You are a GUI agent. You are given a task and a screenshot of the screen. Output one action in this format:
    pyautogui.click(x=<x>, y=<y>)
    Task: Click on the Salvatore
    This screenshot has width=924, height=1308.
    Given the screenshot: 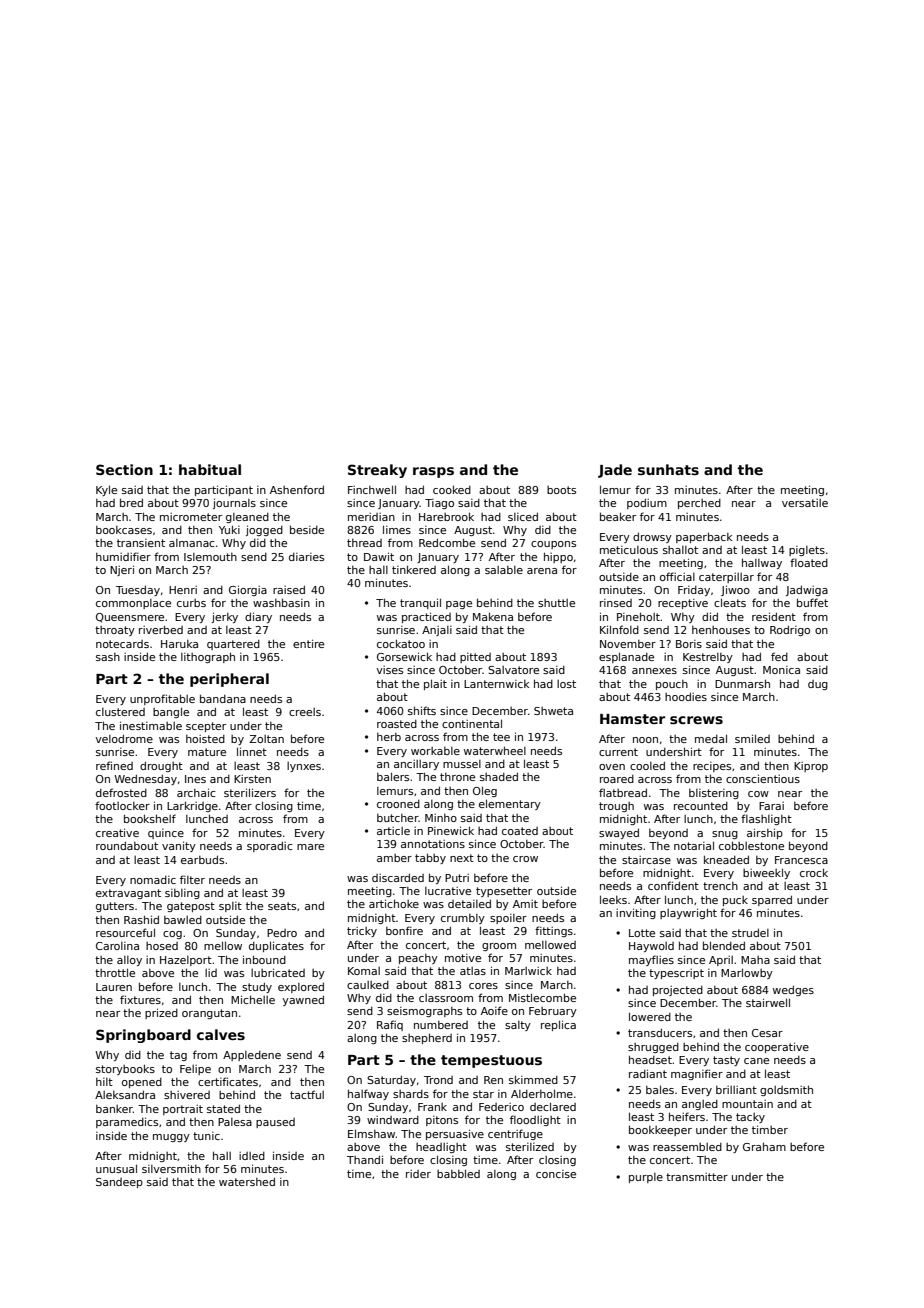 What is the action you would take?
    pyautogui.click(x=513, y=670)
